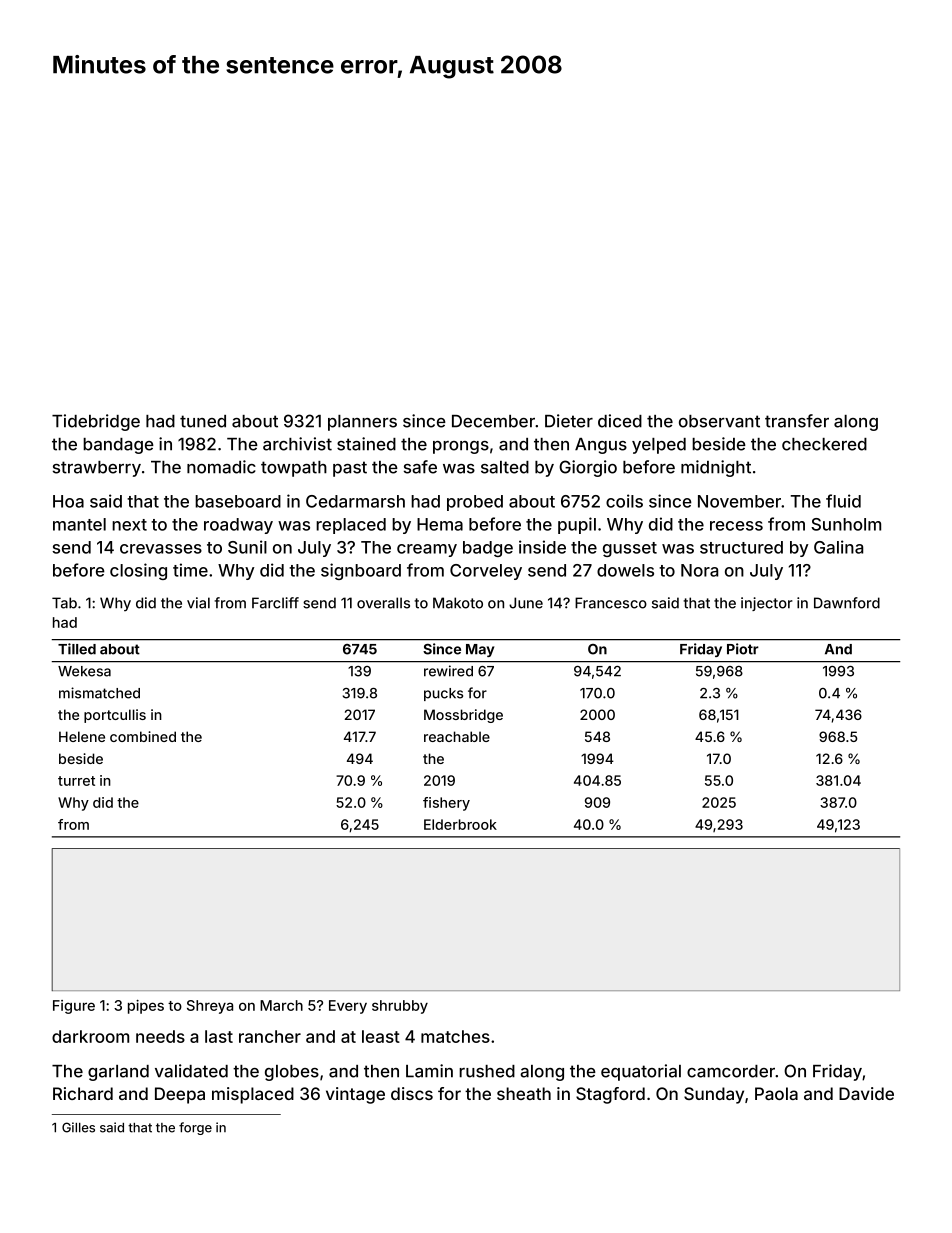 Image resolution: width=952 pixels, height=1233 pixels. What do you see at coordinates (719, 421) in the screenshot?
I see `observant` at bounding box center [719, 421].
